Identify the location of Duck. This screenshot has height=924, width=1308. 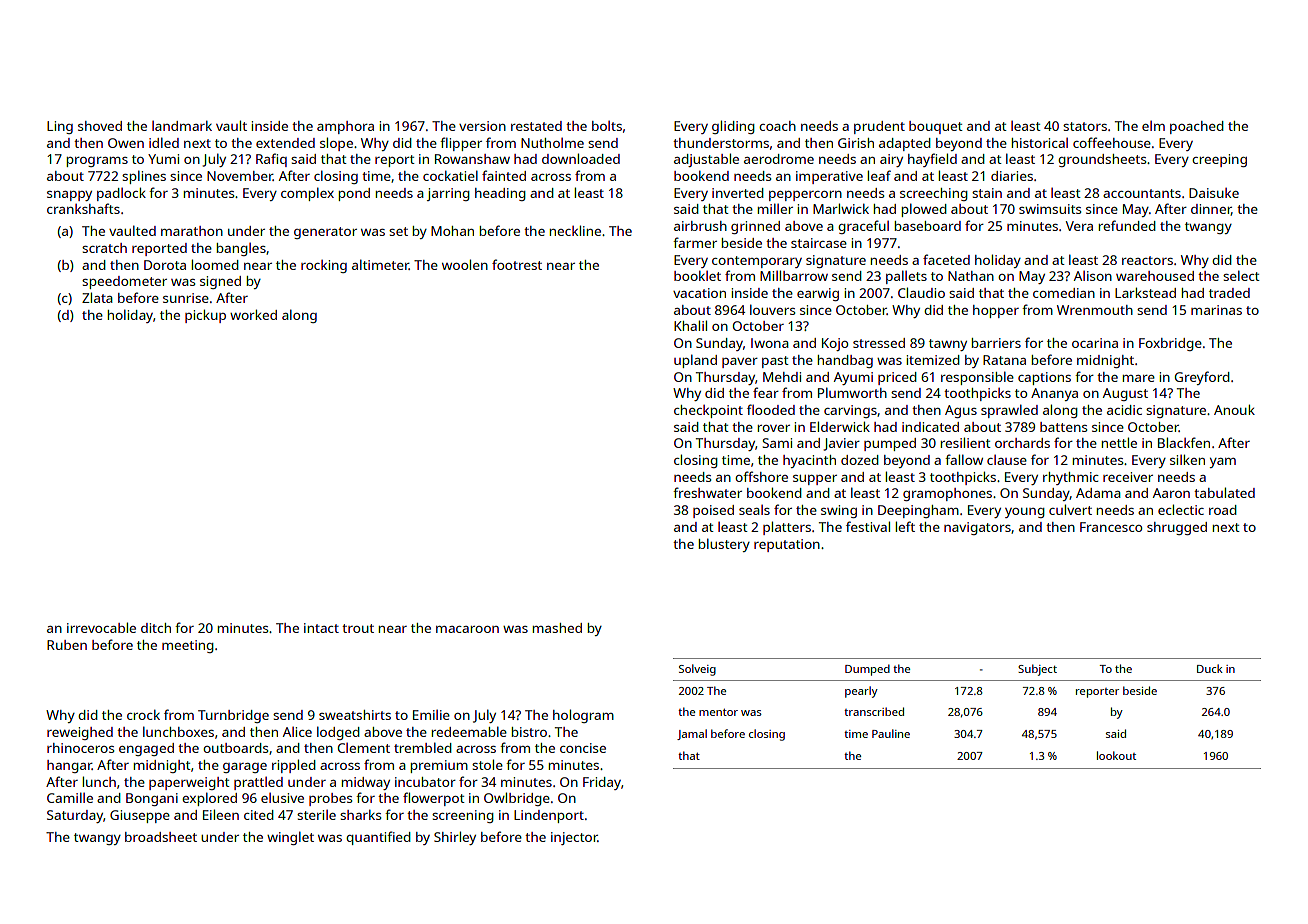
(1210, 668).
